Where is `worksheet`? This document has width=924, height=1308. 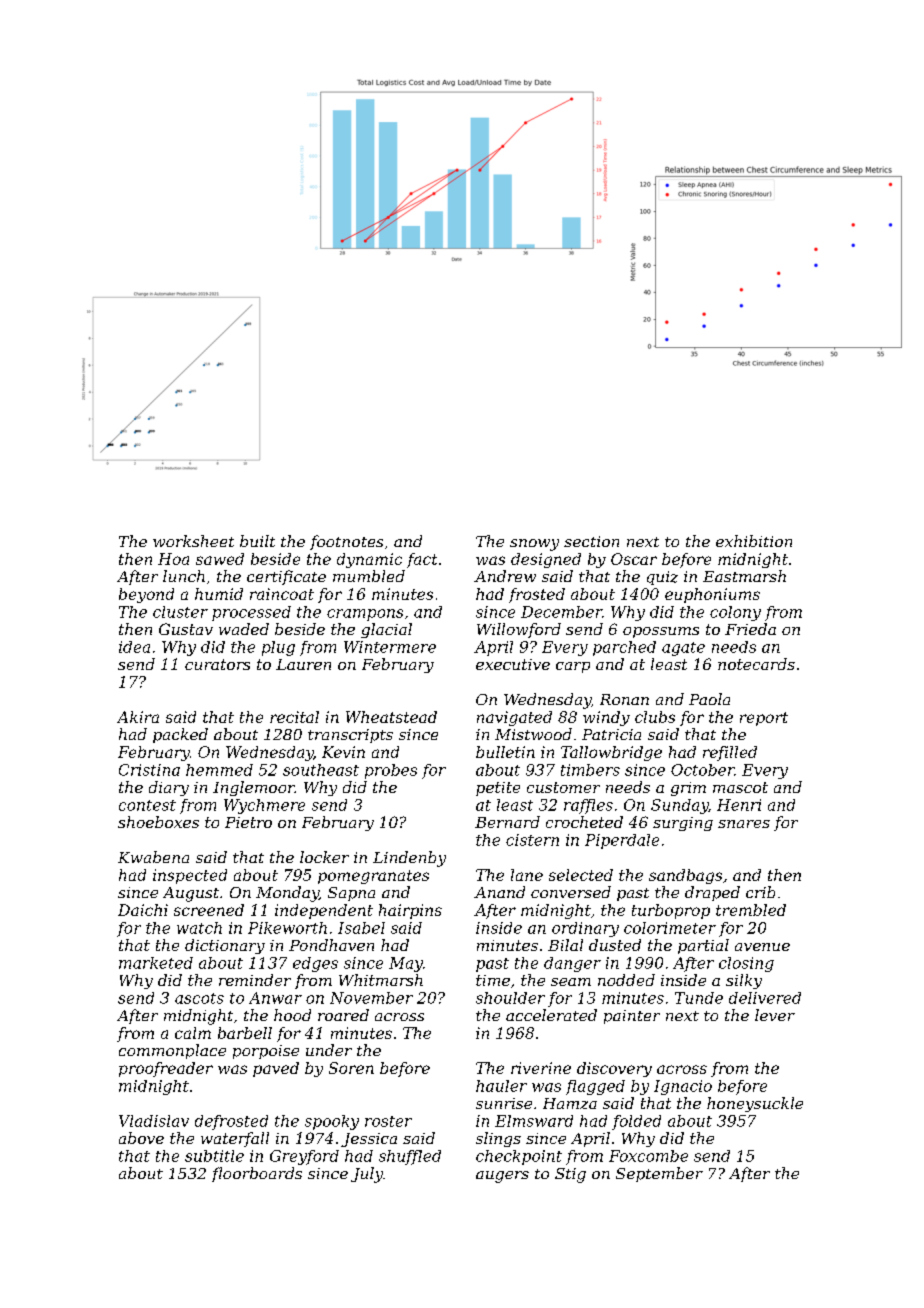 worksheet is located at coordinates (193, 541).
